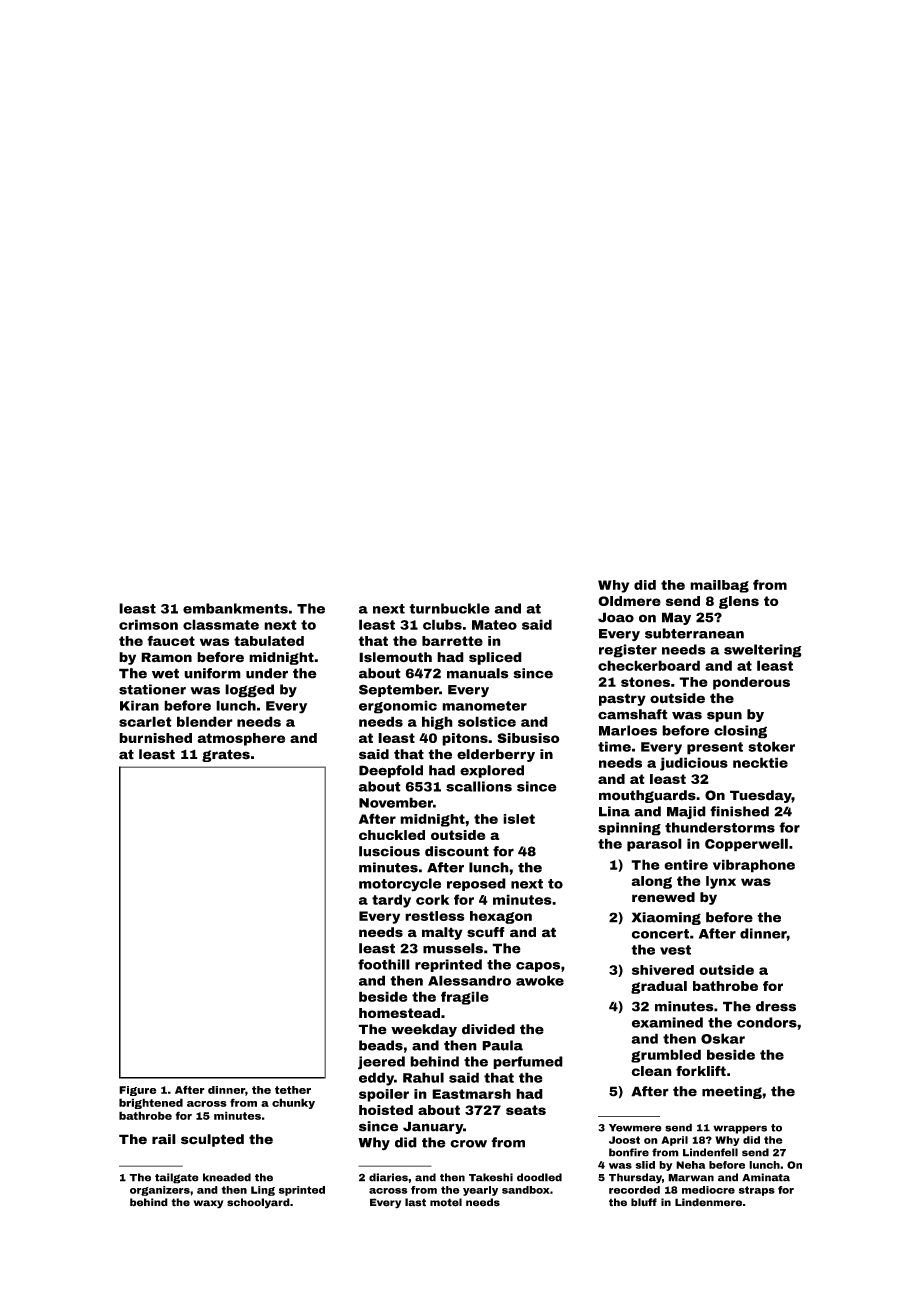 The height and width of the document is (1308, 924). What do you see at coordinates (739, 811) in the document?
I see `finished` at bounding box center [739, 811].
